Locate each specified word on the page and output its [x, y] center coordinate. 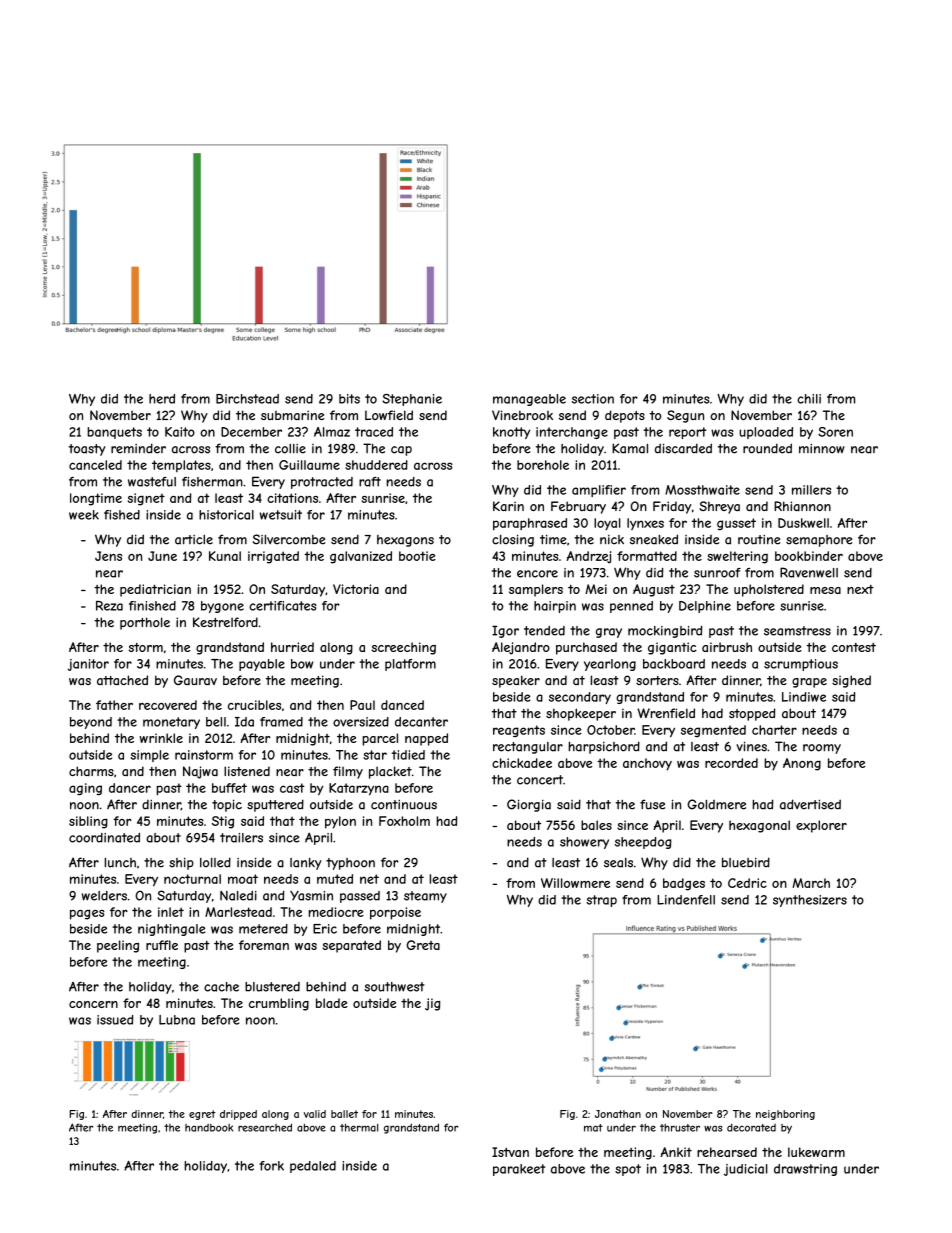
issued [115, 1020]
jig [432, 1004]
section [593, 399]
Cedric [747, 883]
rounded [767, 448]
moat [243, 879]
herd [162, 399]
